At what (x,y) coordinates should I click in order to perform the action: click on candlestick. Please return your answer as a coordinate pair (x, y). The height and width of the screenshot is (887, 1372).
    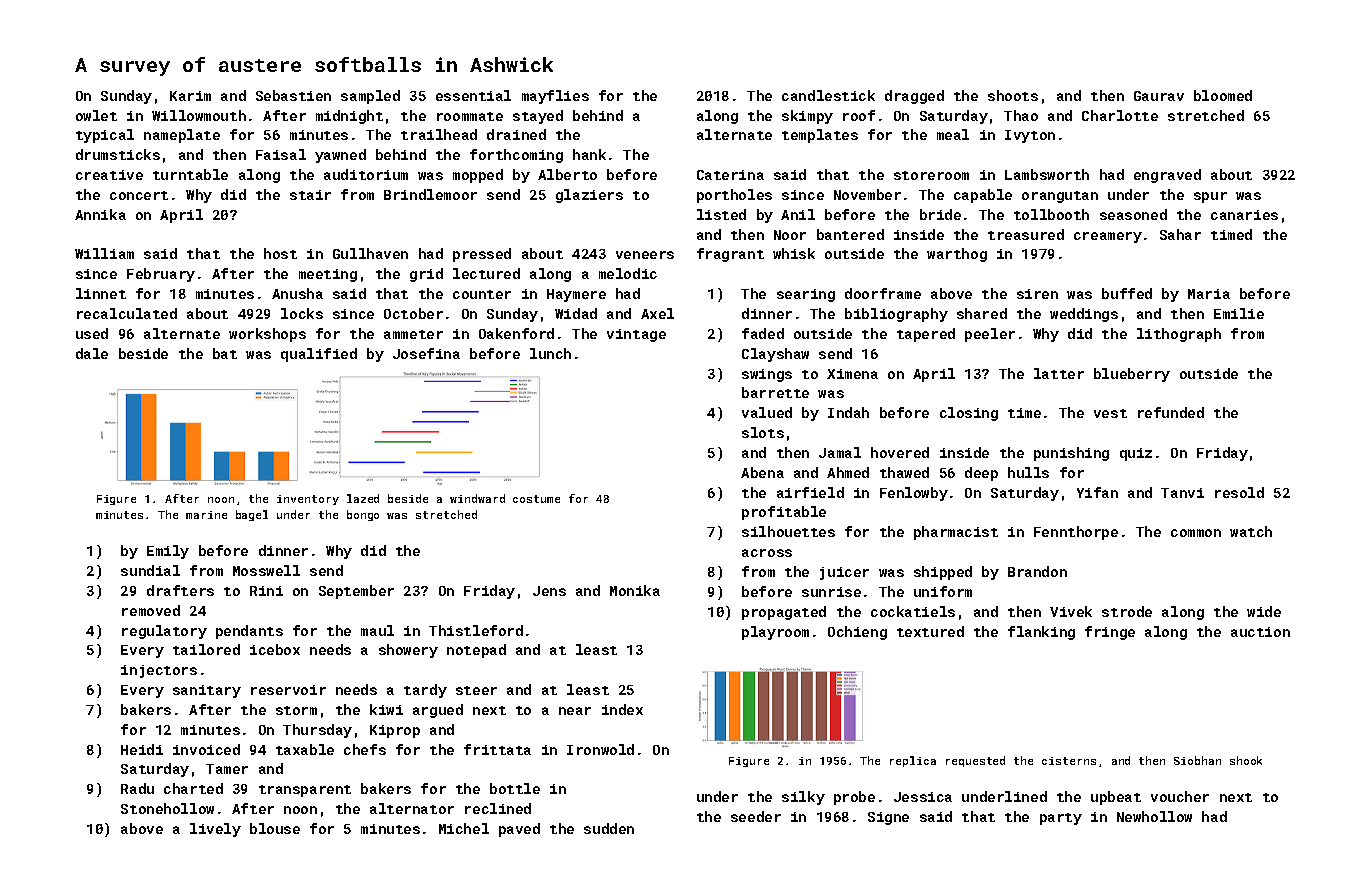
    Looking at the image, I should click on (828, 95).
